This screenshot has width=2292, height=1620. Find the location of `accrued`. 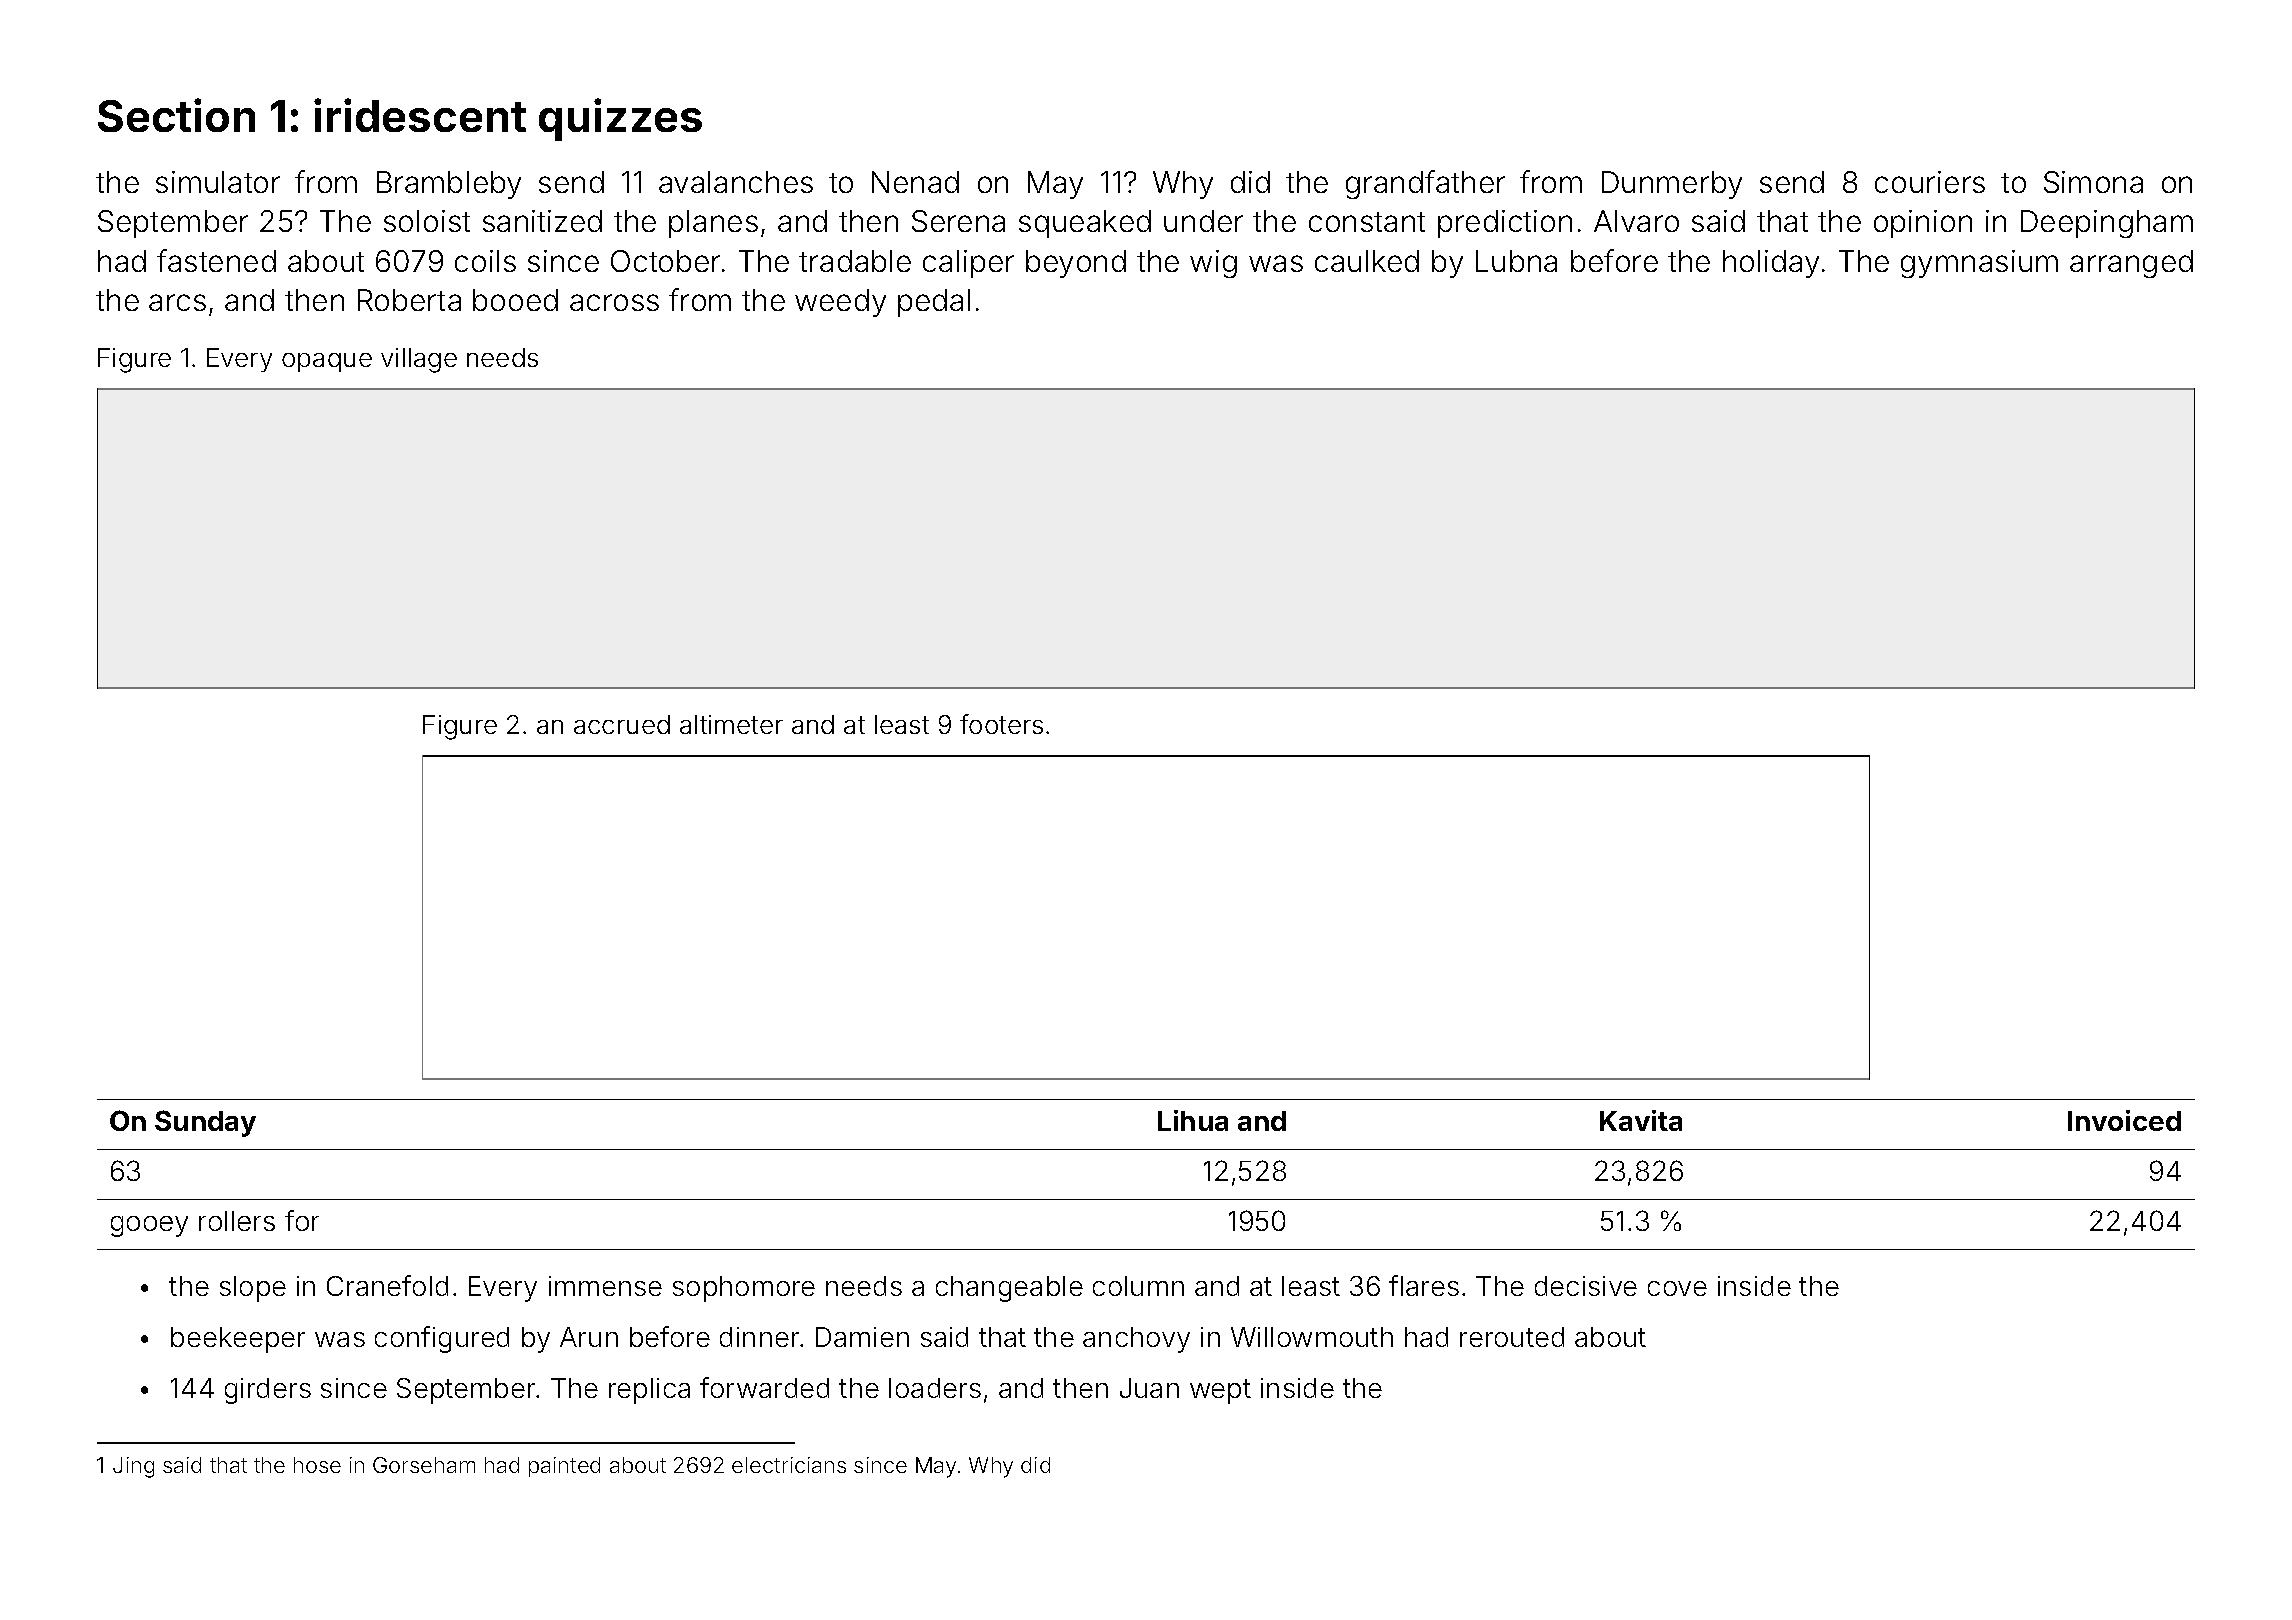

accrued is located at coordinates (622, 724).
